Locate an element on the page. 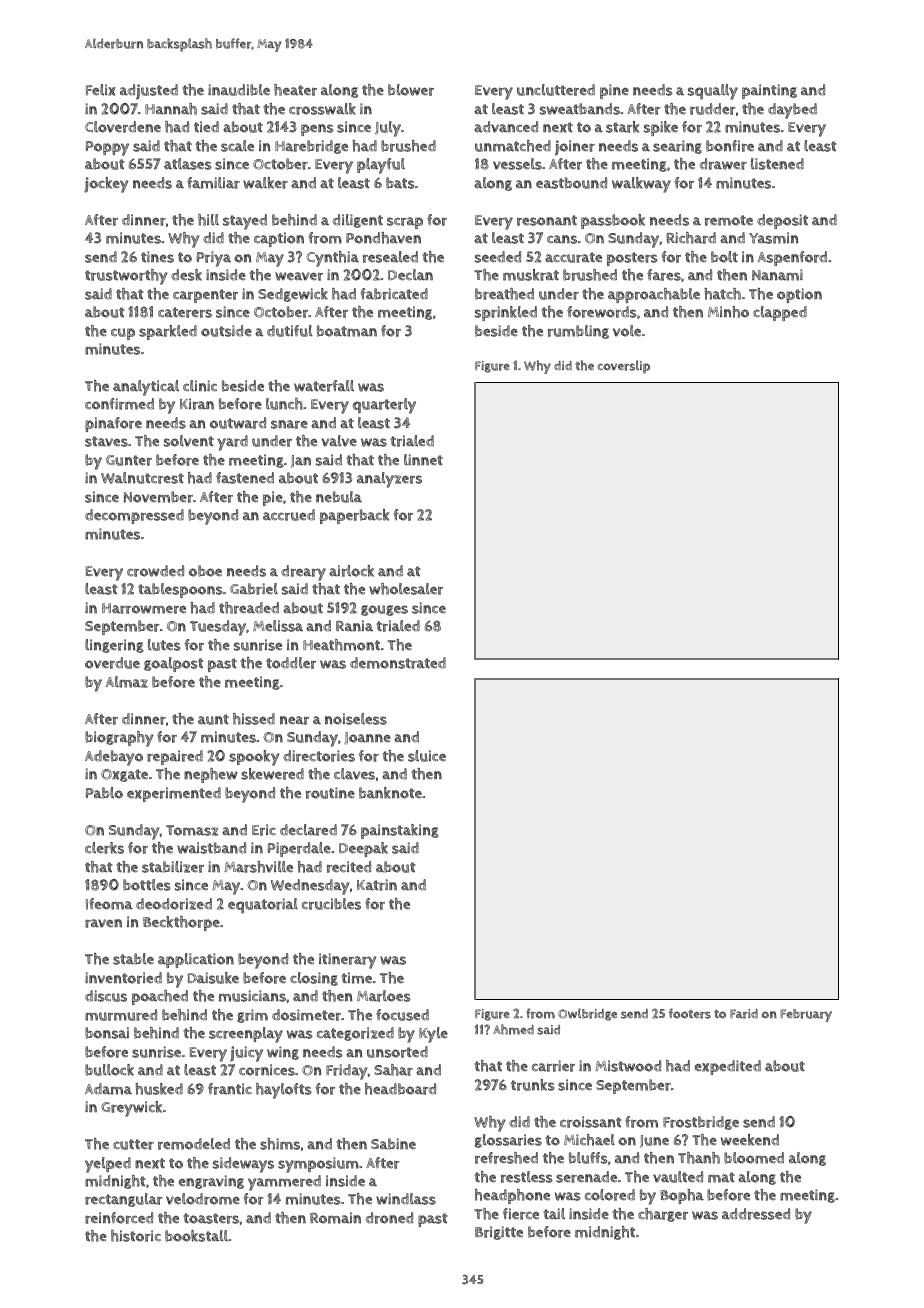  haylofts is located at coordinates (284, 1091).
